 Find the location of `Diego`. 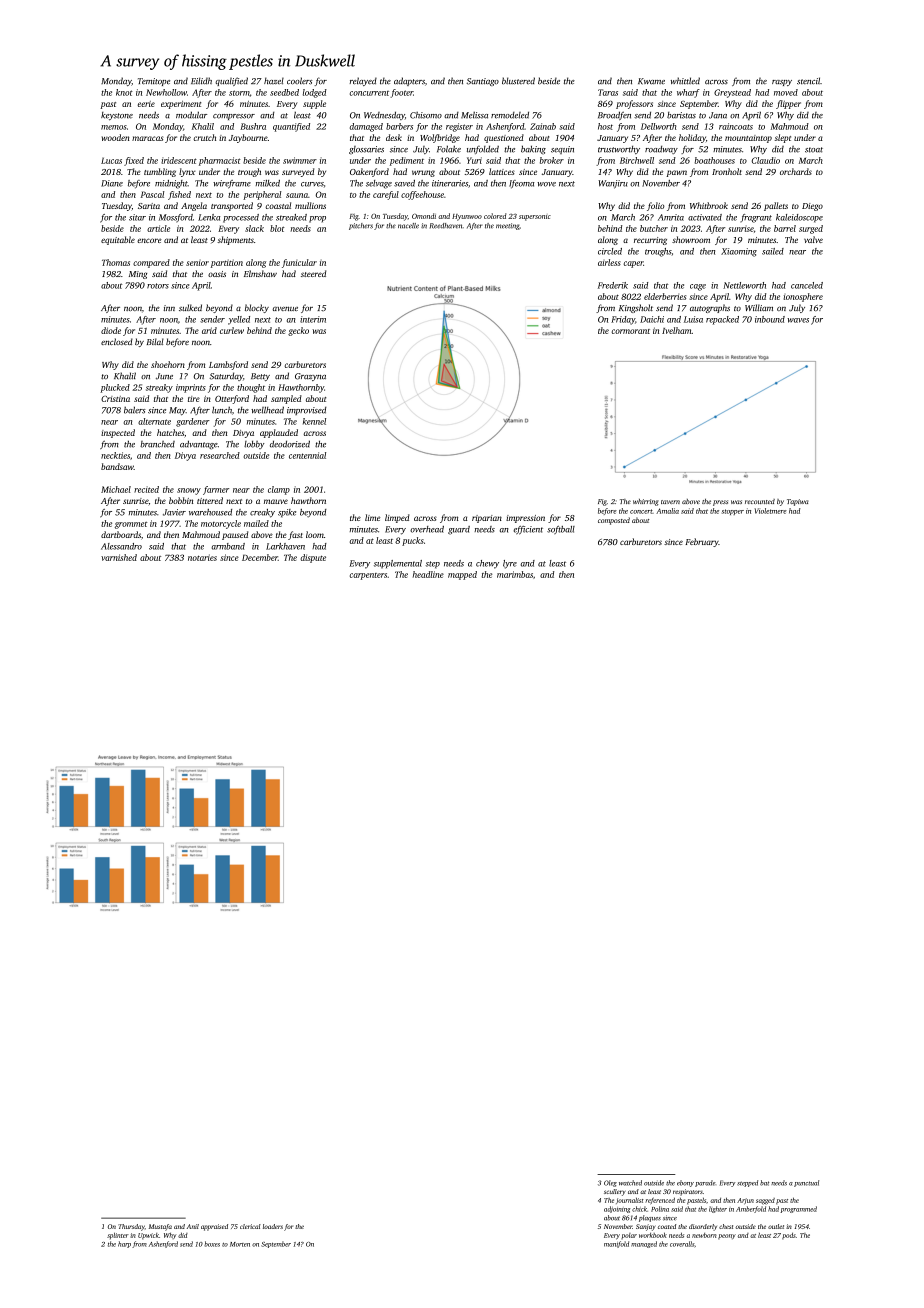

Diego is located at coordinates (812, 207).
